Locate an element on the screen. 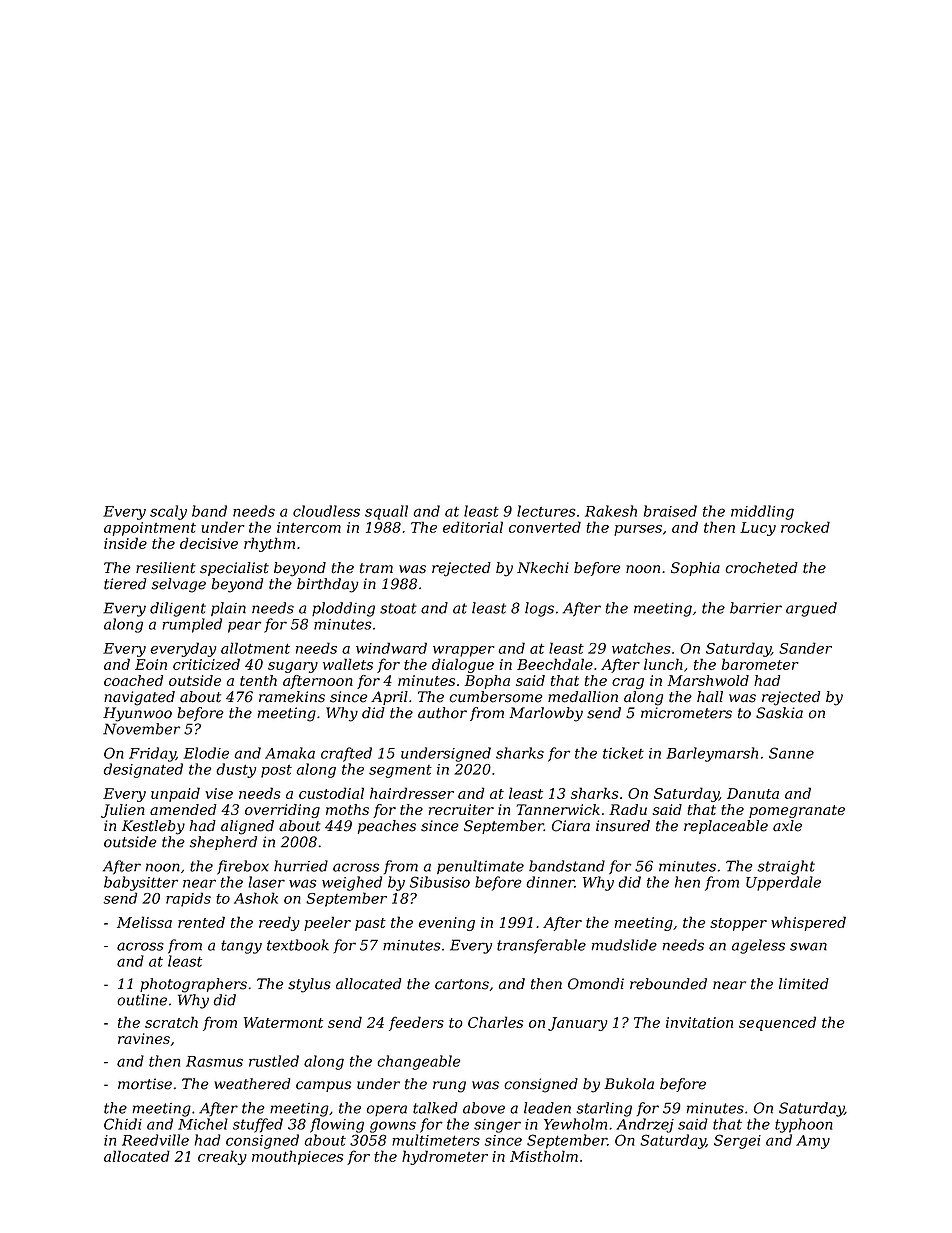  cloudless is located at coordinates (326, 511).
